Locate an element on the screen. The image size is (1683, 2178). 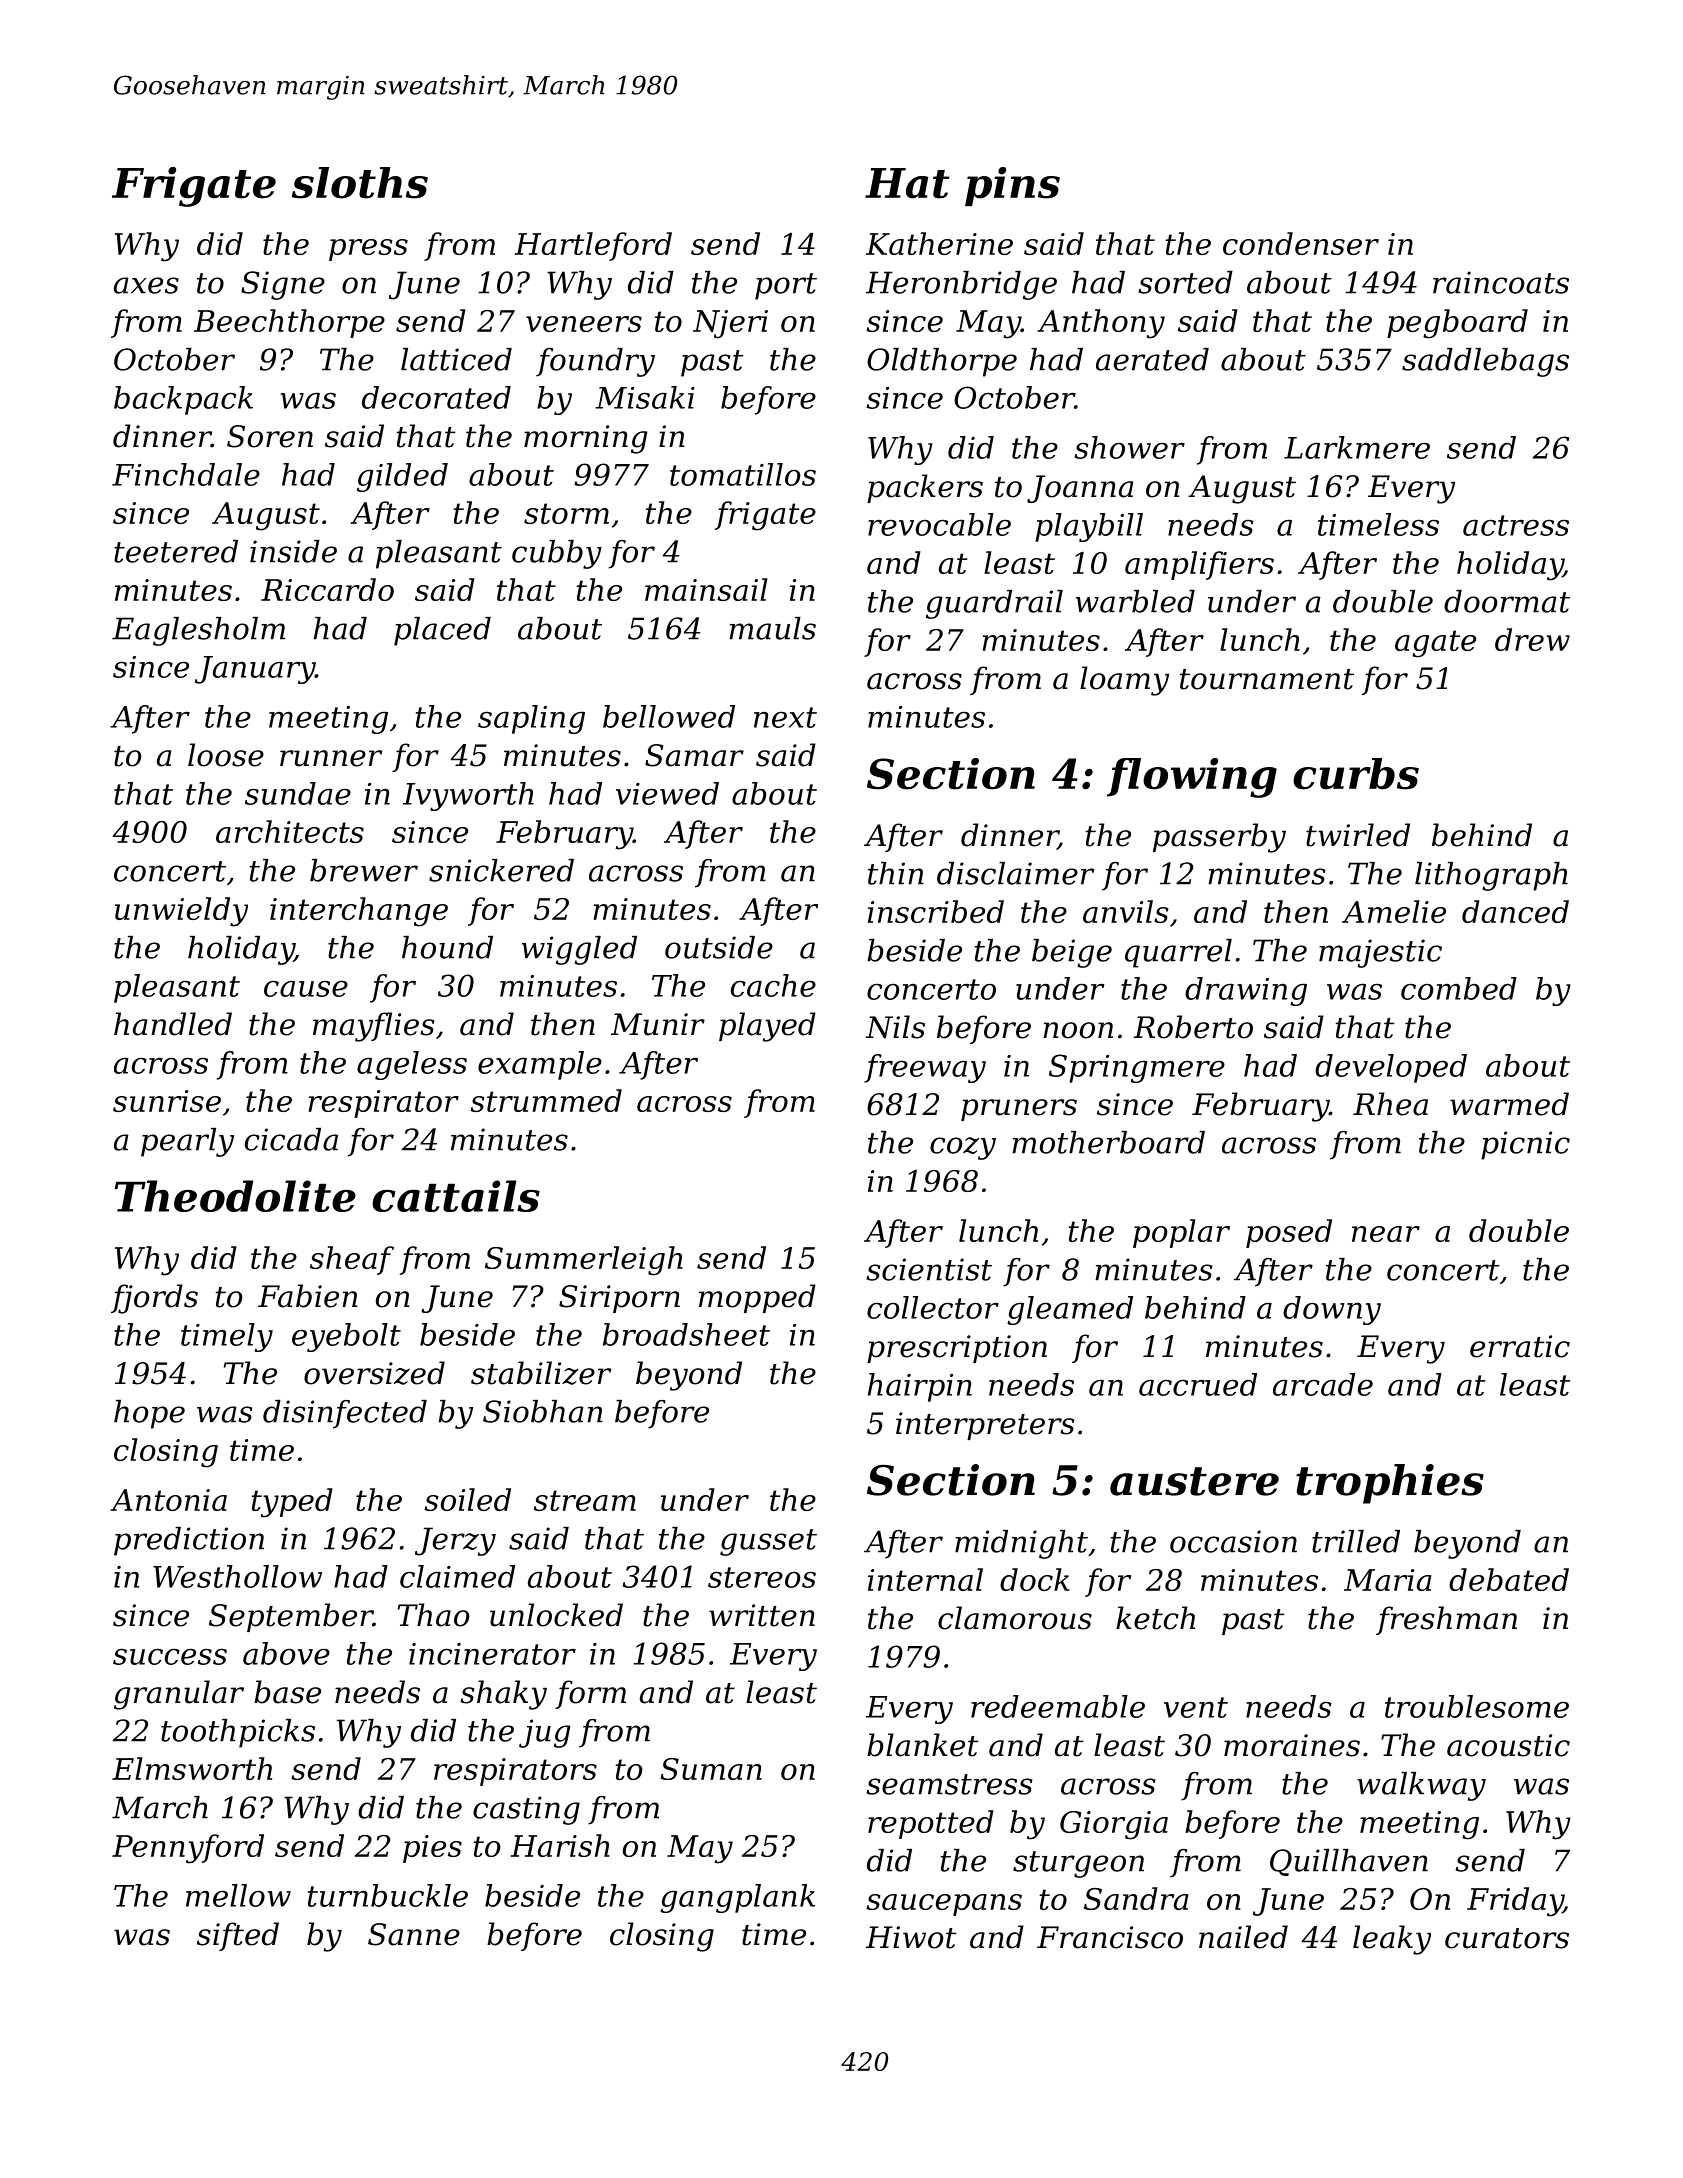
bellowed is located at coordinates (669, 716).
